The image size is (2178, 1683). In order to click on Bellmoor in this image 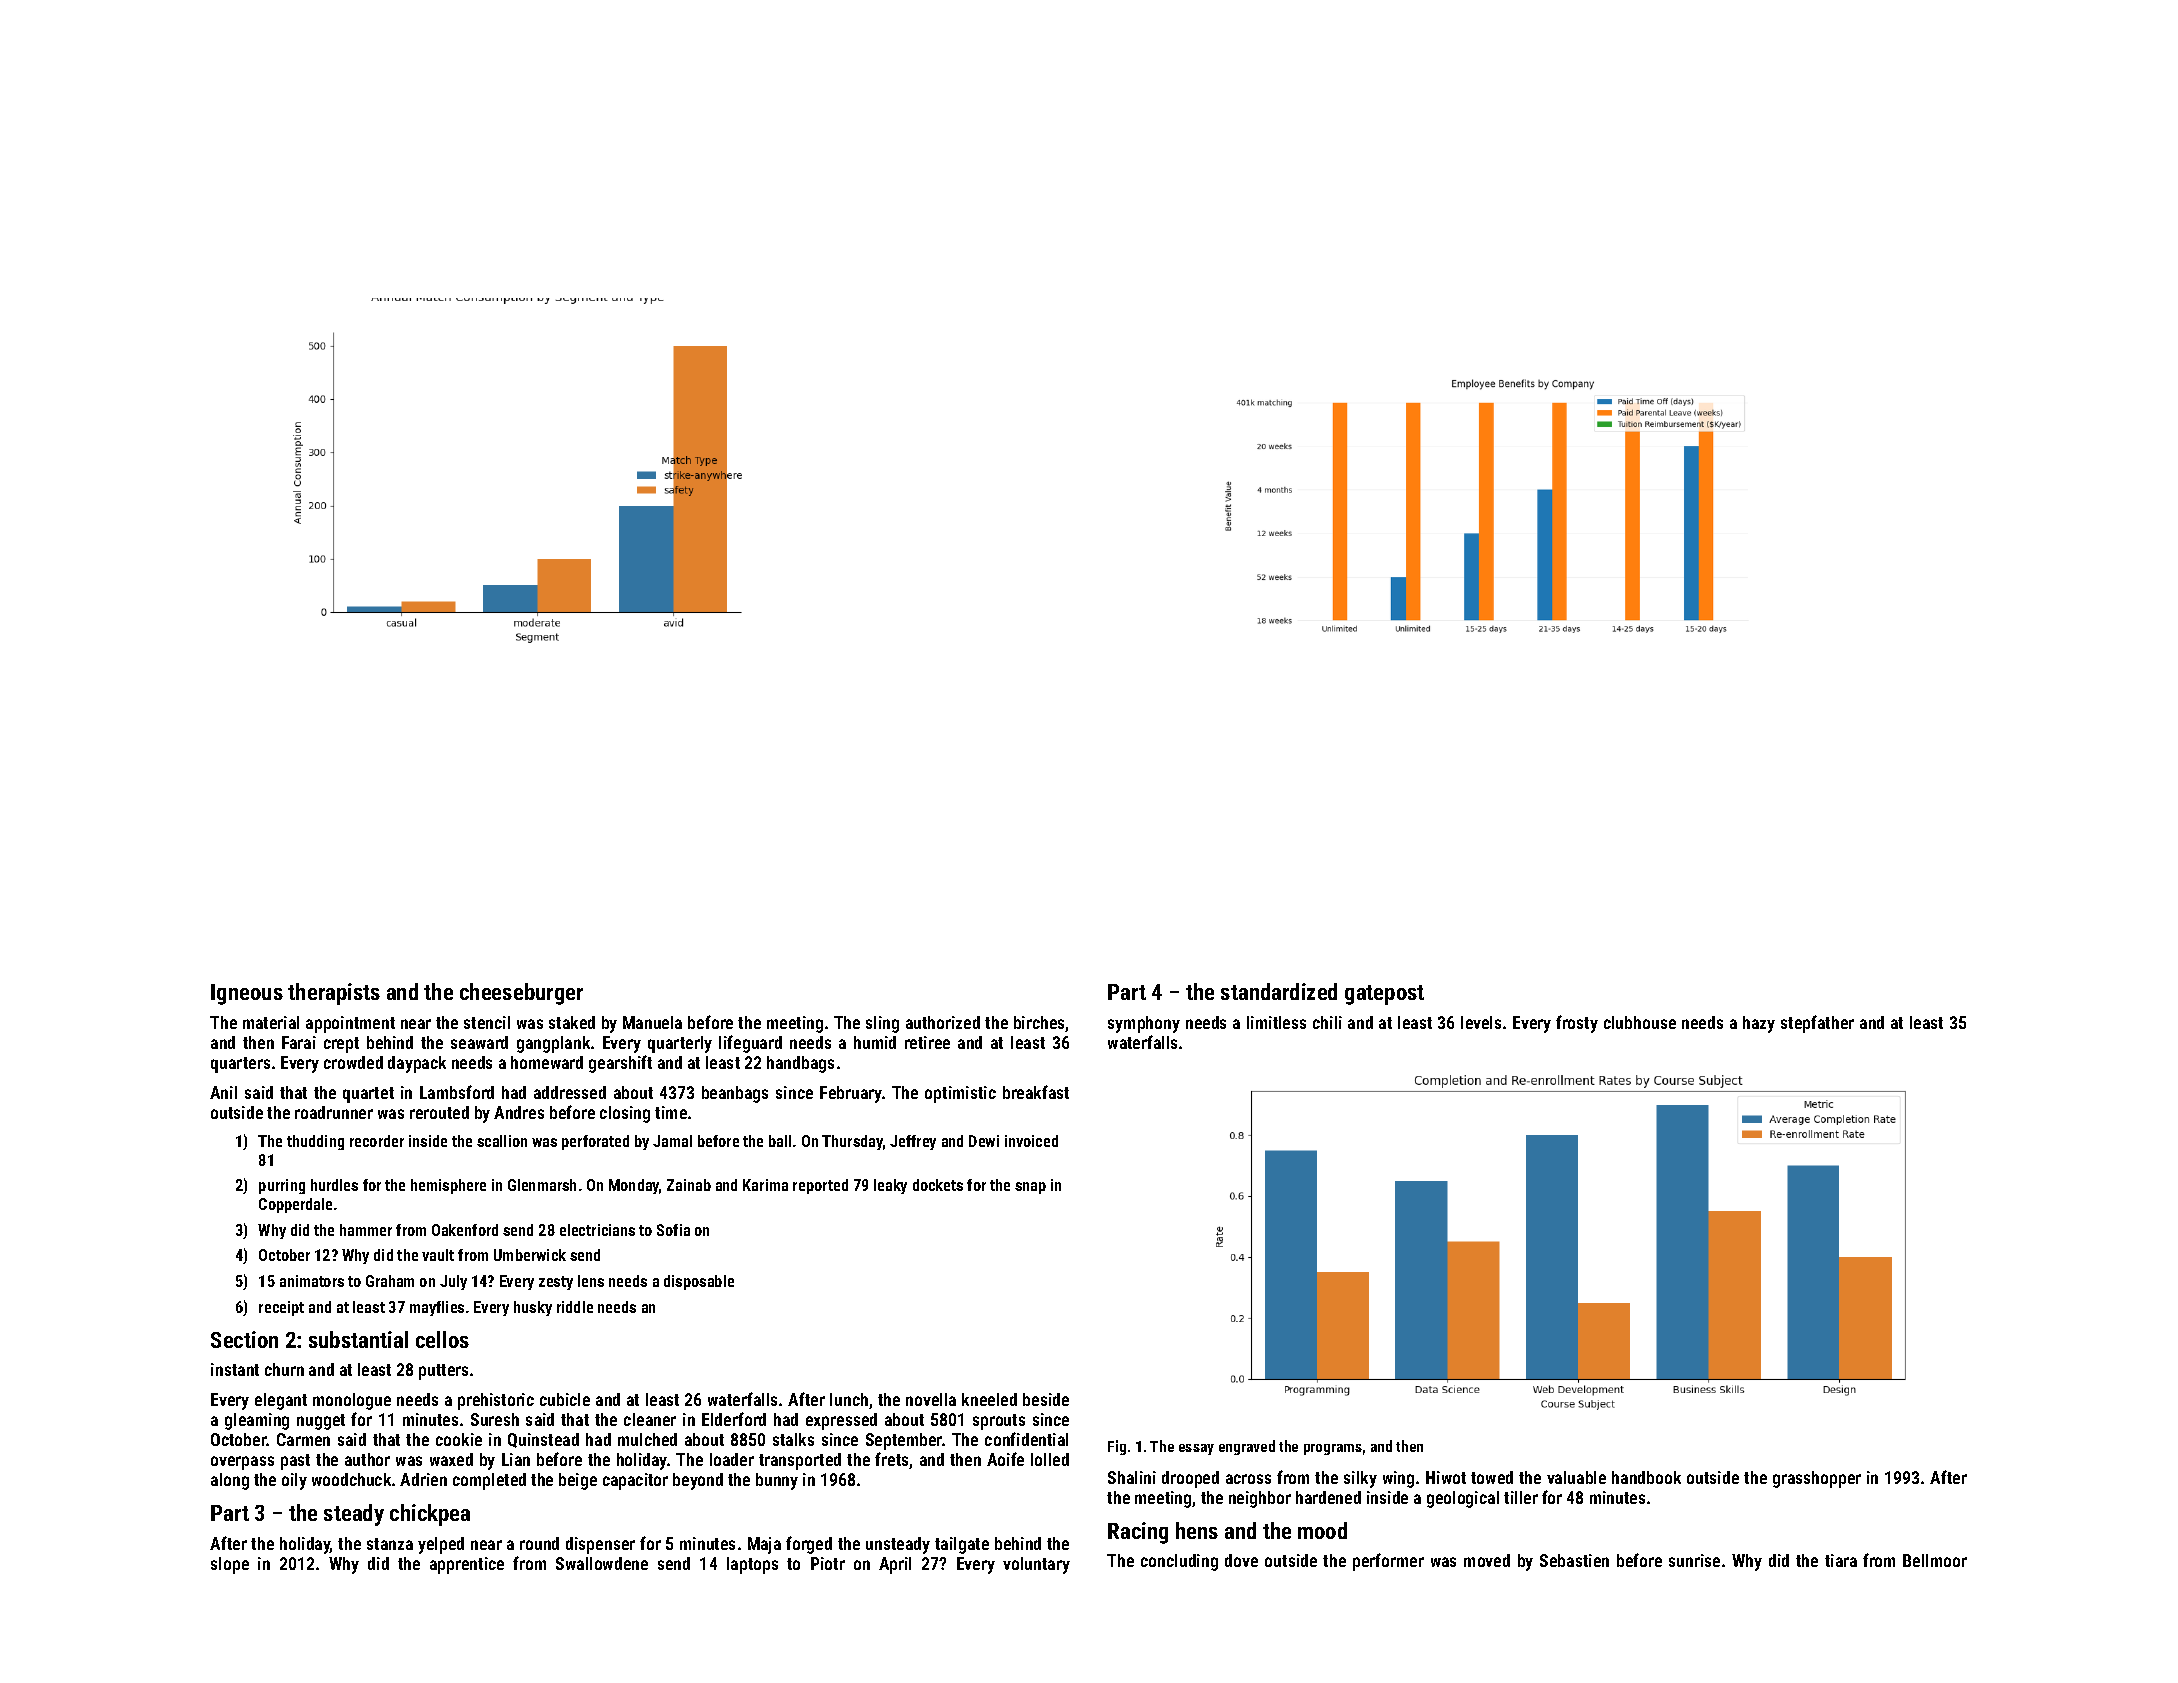, I will do `click(1935, 1560)`.
